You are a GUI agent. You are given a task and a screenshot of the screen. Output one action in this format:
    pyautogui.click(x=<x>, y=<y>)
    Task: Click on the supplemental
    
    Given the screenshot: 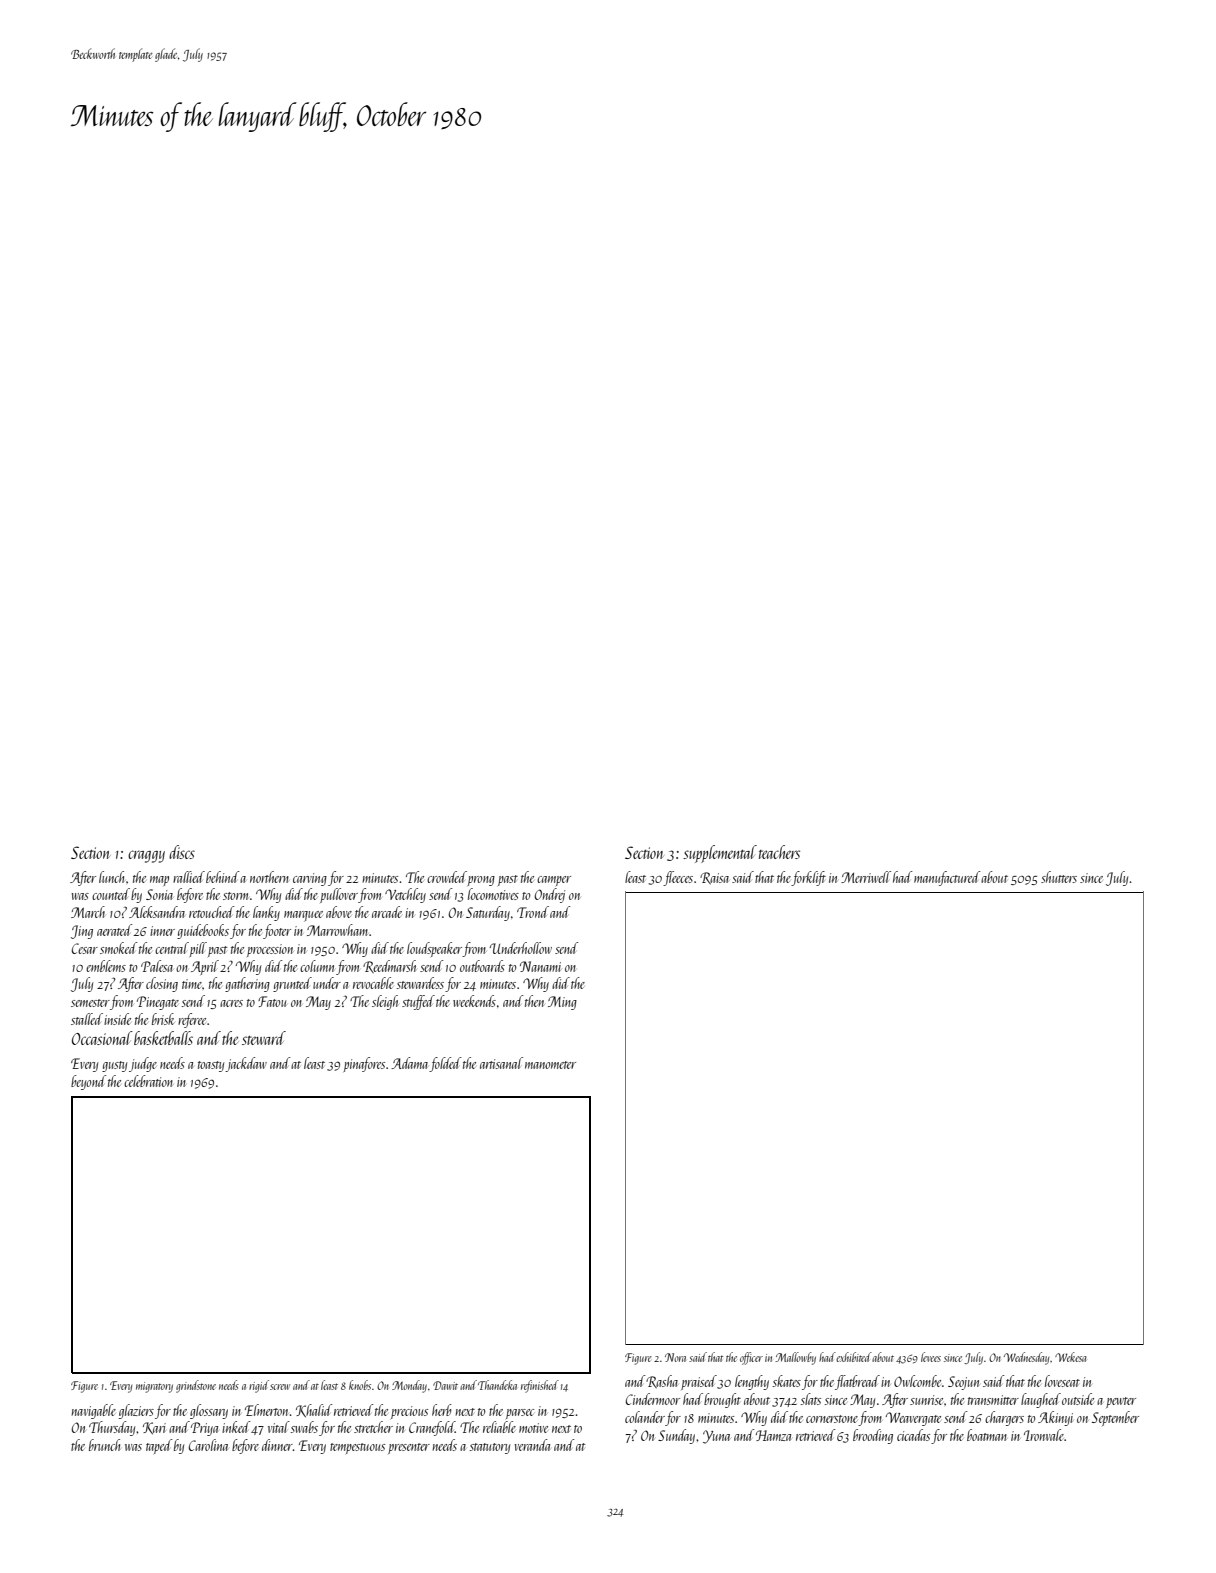 What is the action you would take?
    pyautogui.click(x=720, y=854)
